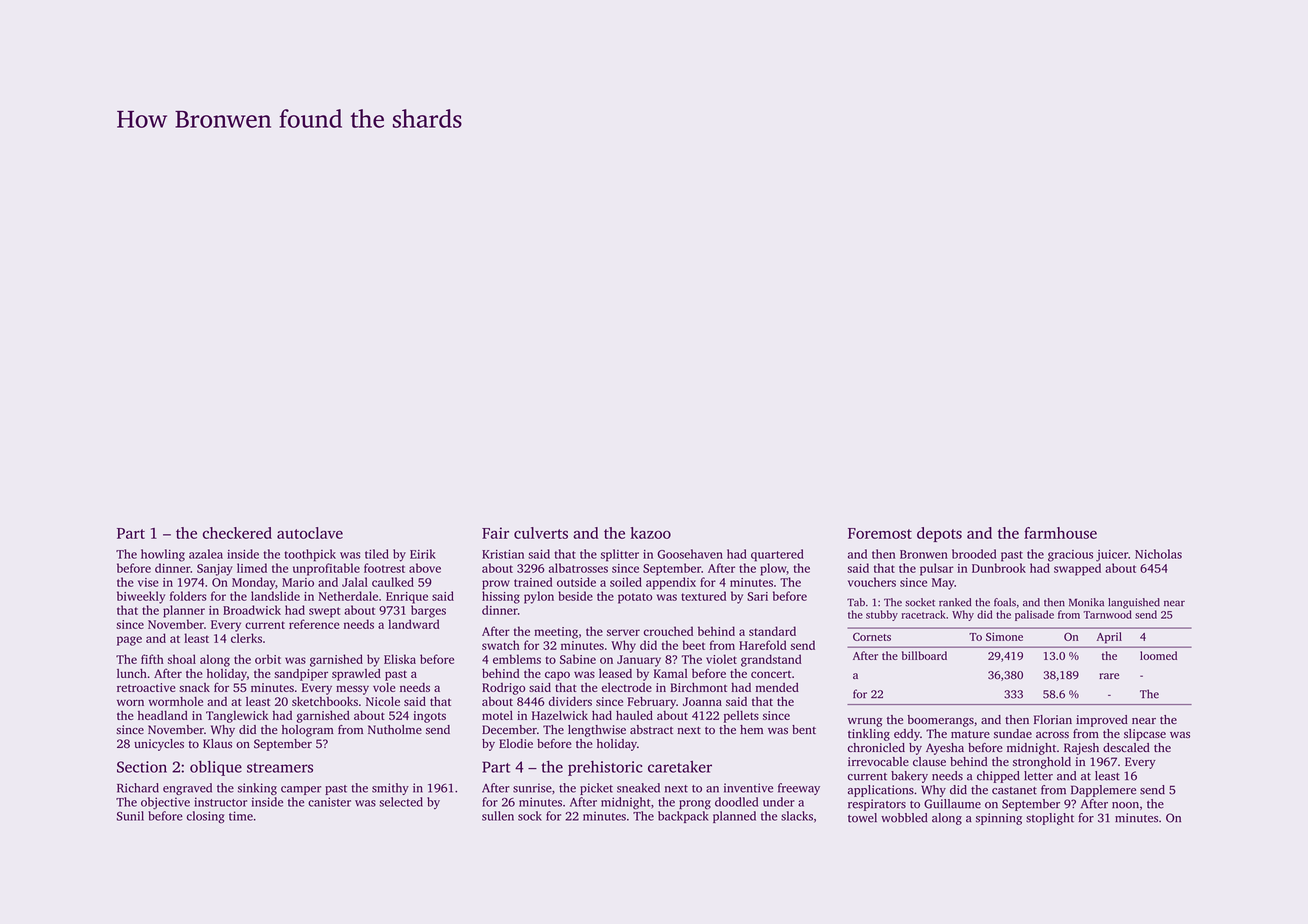 This document has width=1308, height=924. What do you see at coordinates (241, 816) in the document?
I see `time` at bounding box center [241, 816].
